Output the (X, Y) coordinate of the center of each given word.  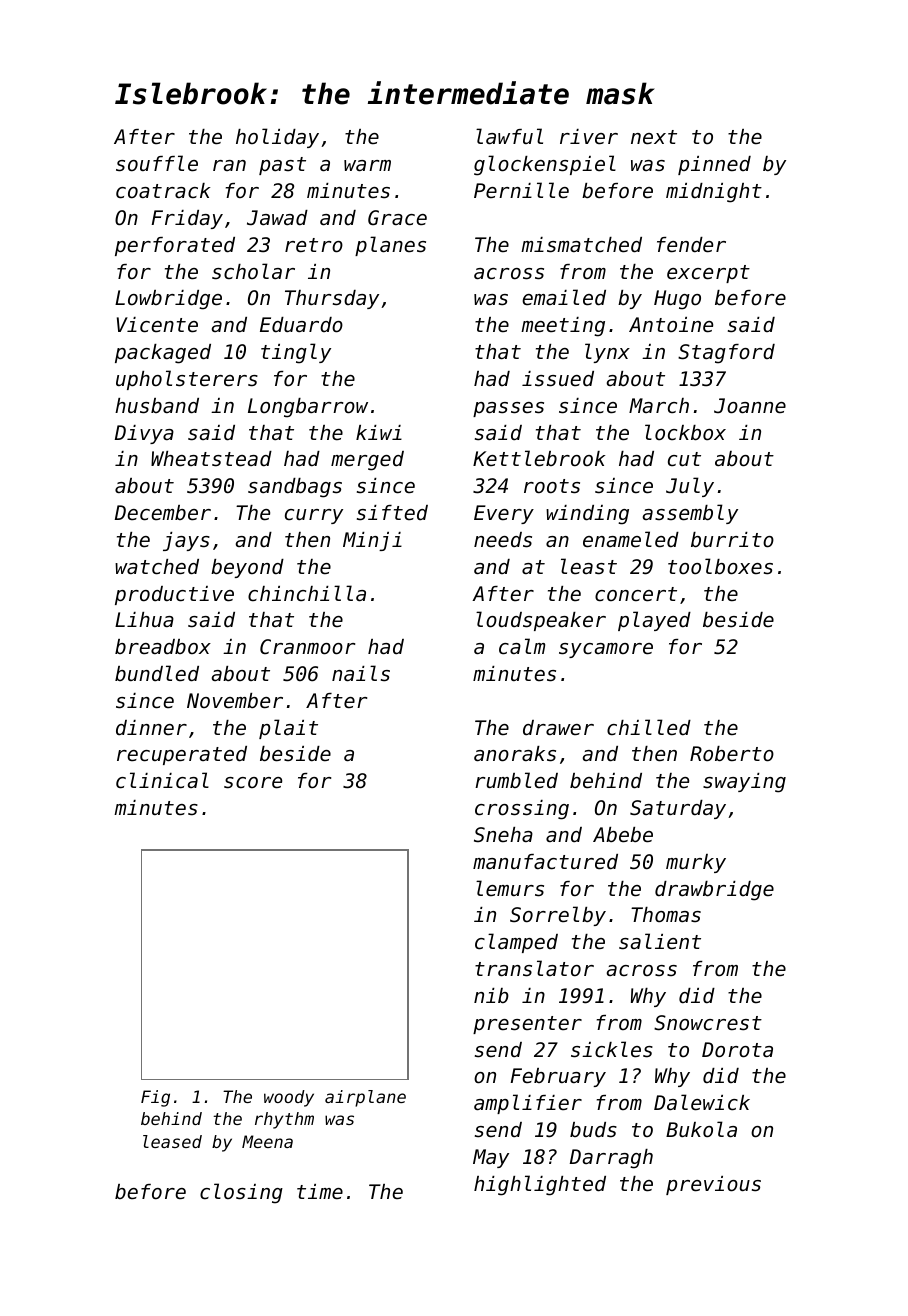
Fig (155, 1098)
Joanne (750, 406)
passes (508, 409)
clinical (162, 780)
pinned (714, 165)
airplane (365, 1098)
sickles (612, 1049)
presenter (527, 1025)
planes (390, 246)
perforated (175, 246)
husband (157, 406)
